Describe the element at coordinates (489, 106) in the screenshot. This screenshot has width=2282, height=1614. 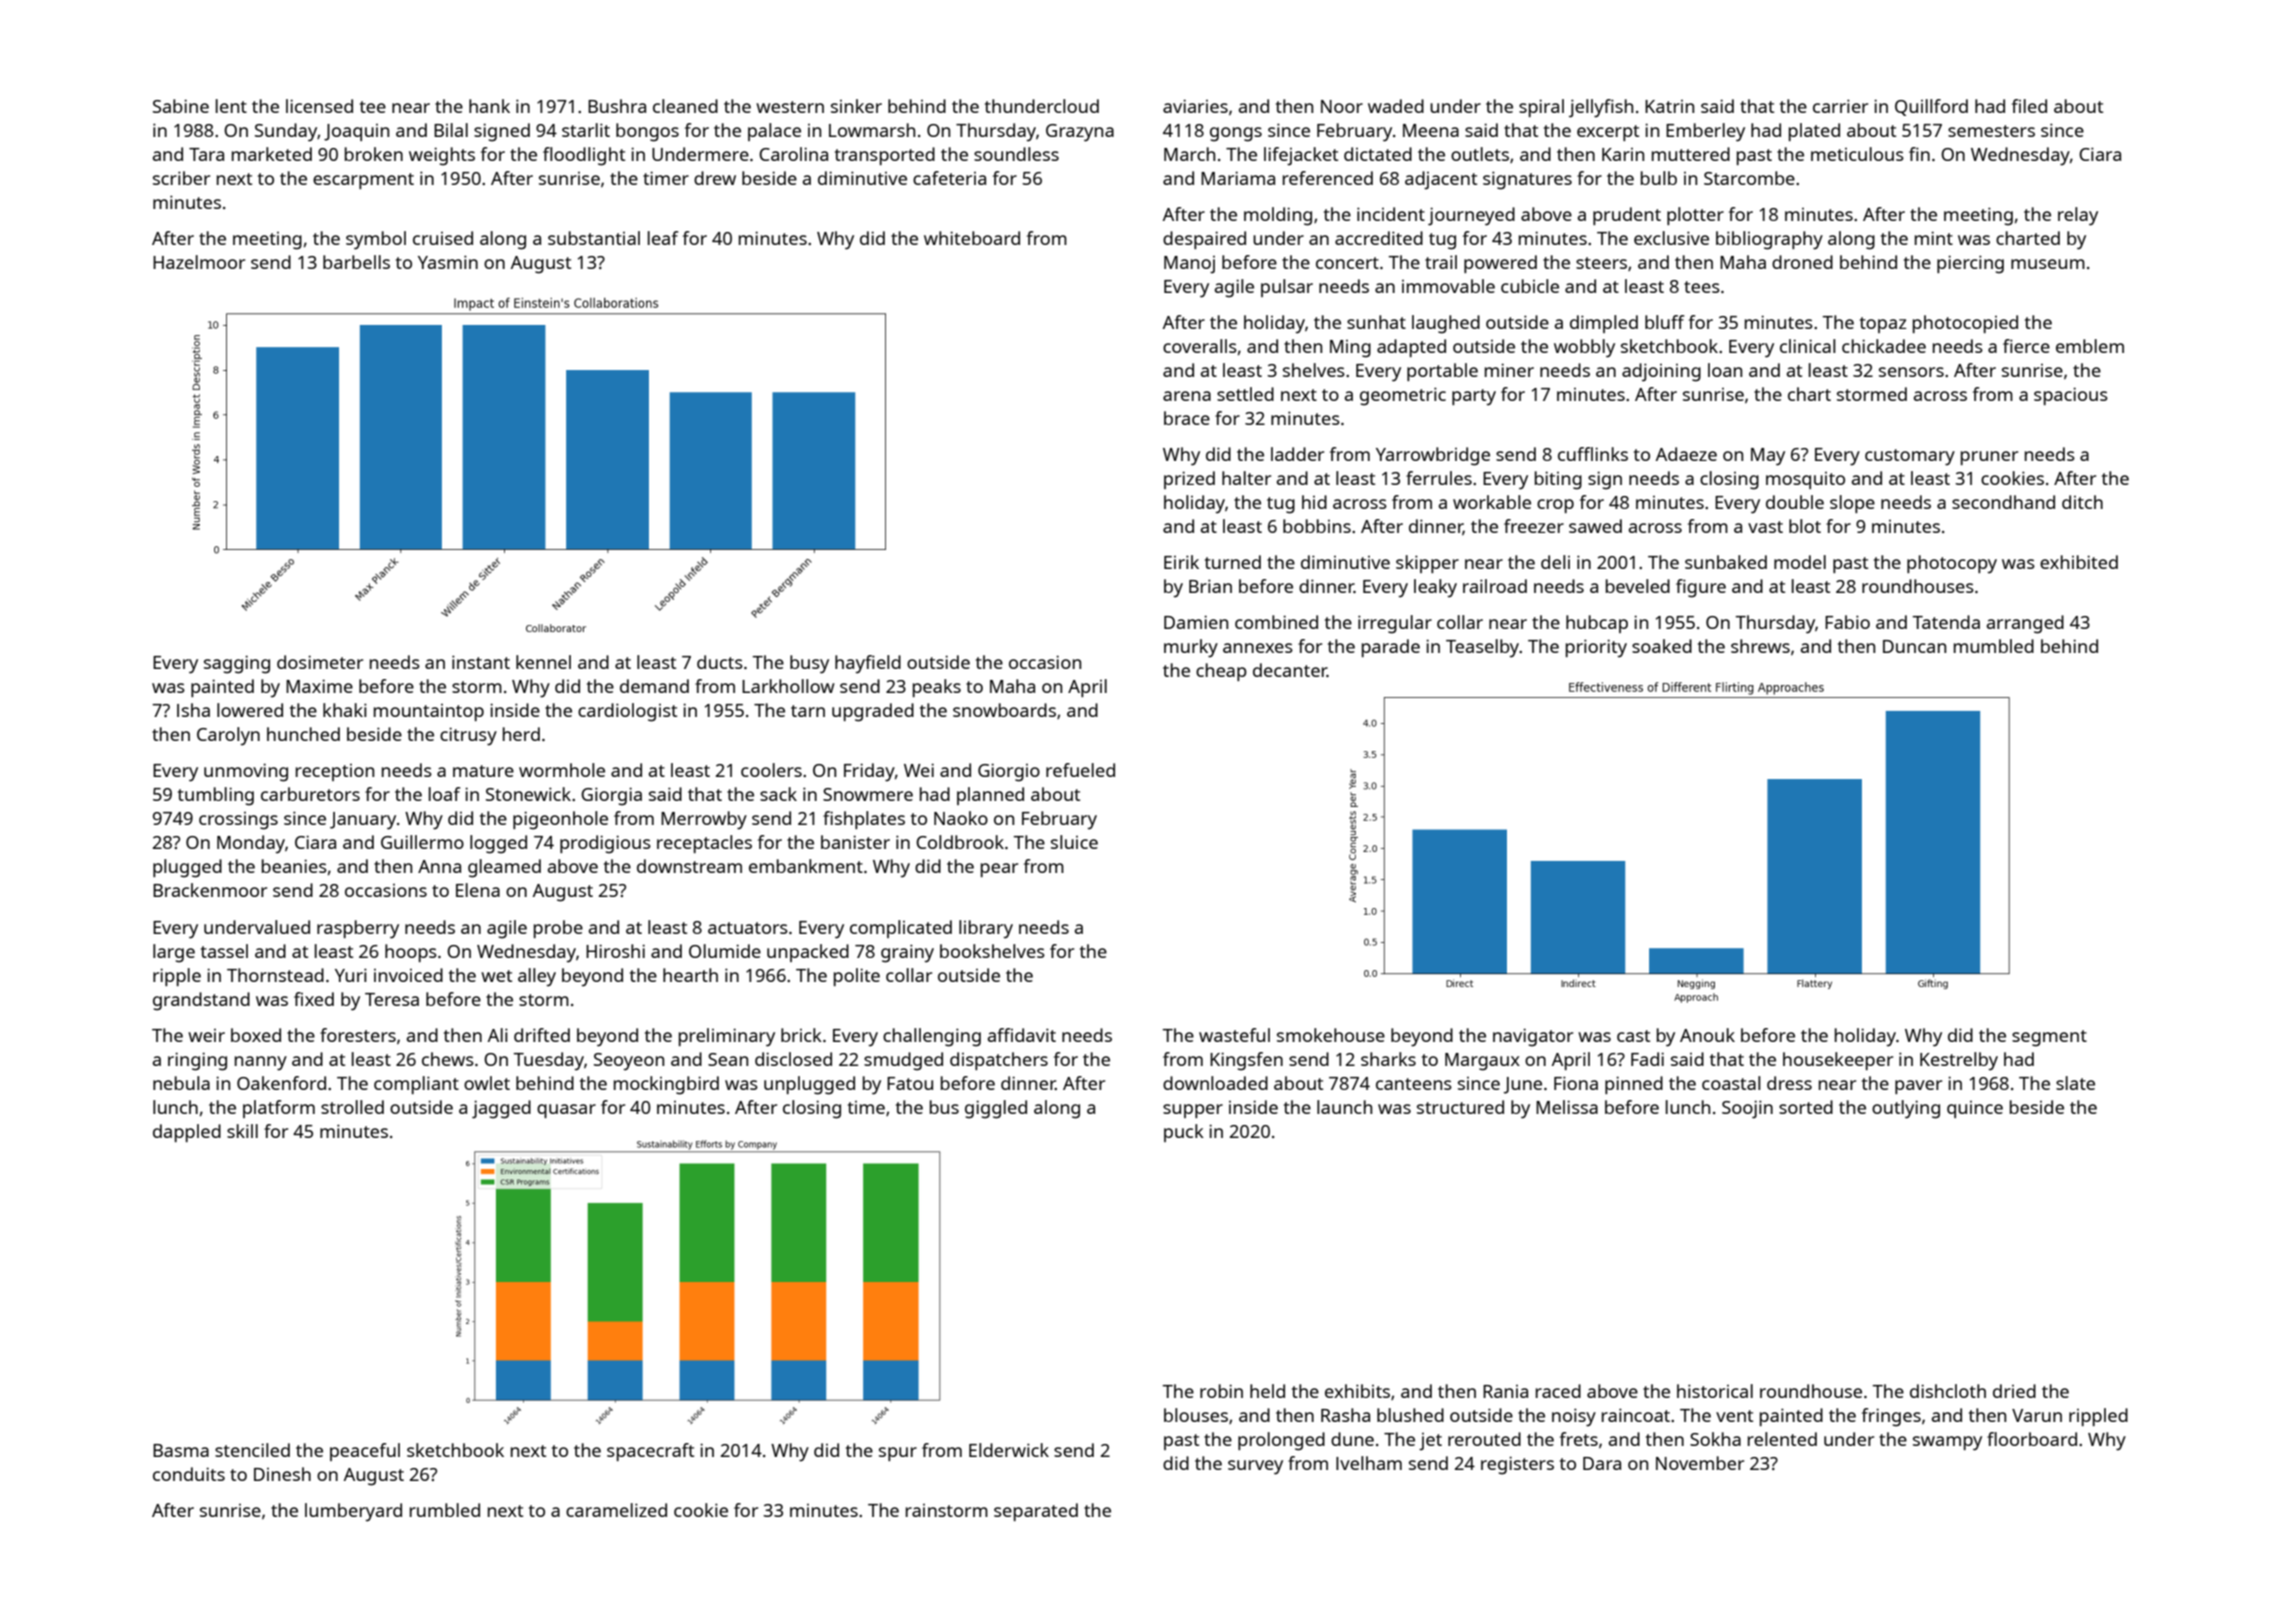
I see `hank` at that location.
